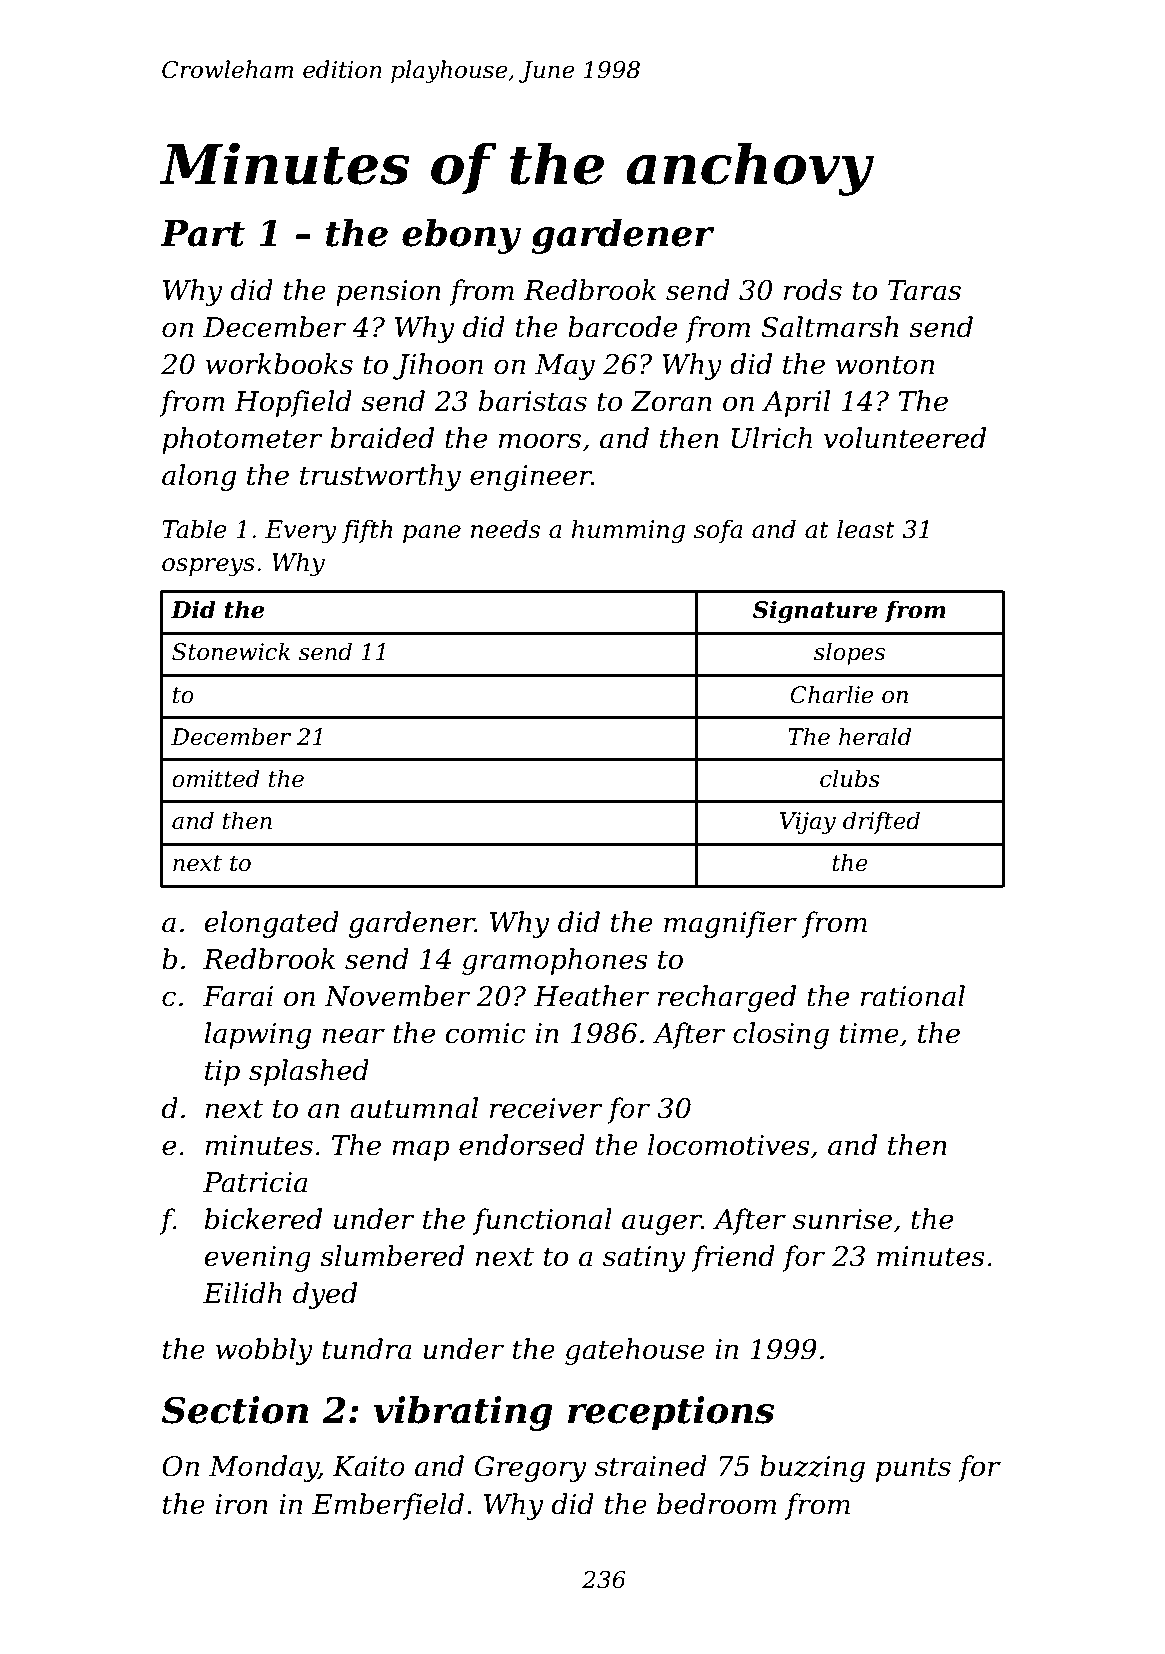 This screenshot has height=1654, width=1165. Describe the element at coordinates (531, 478) in the screenshot. I see `engineer` at that location.
